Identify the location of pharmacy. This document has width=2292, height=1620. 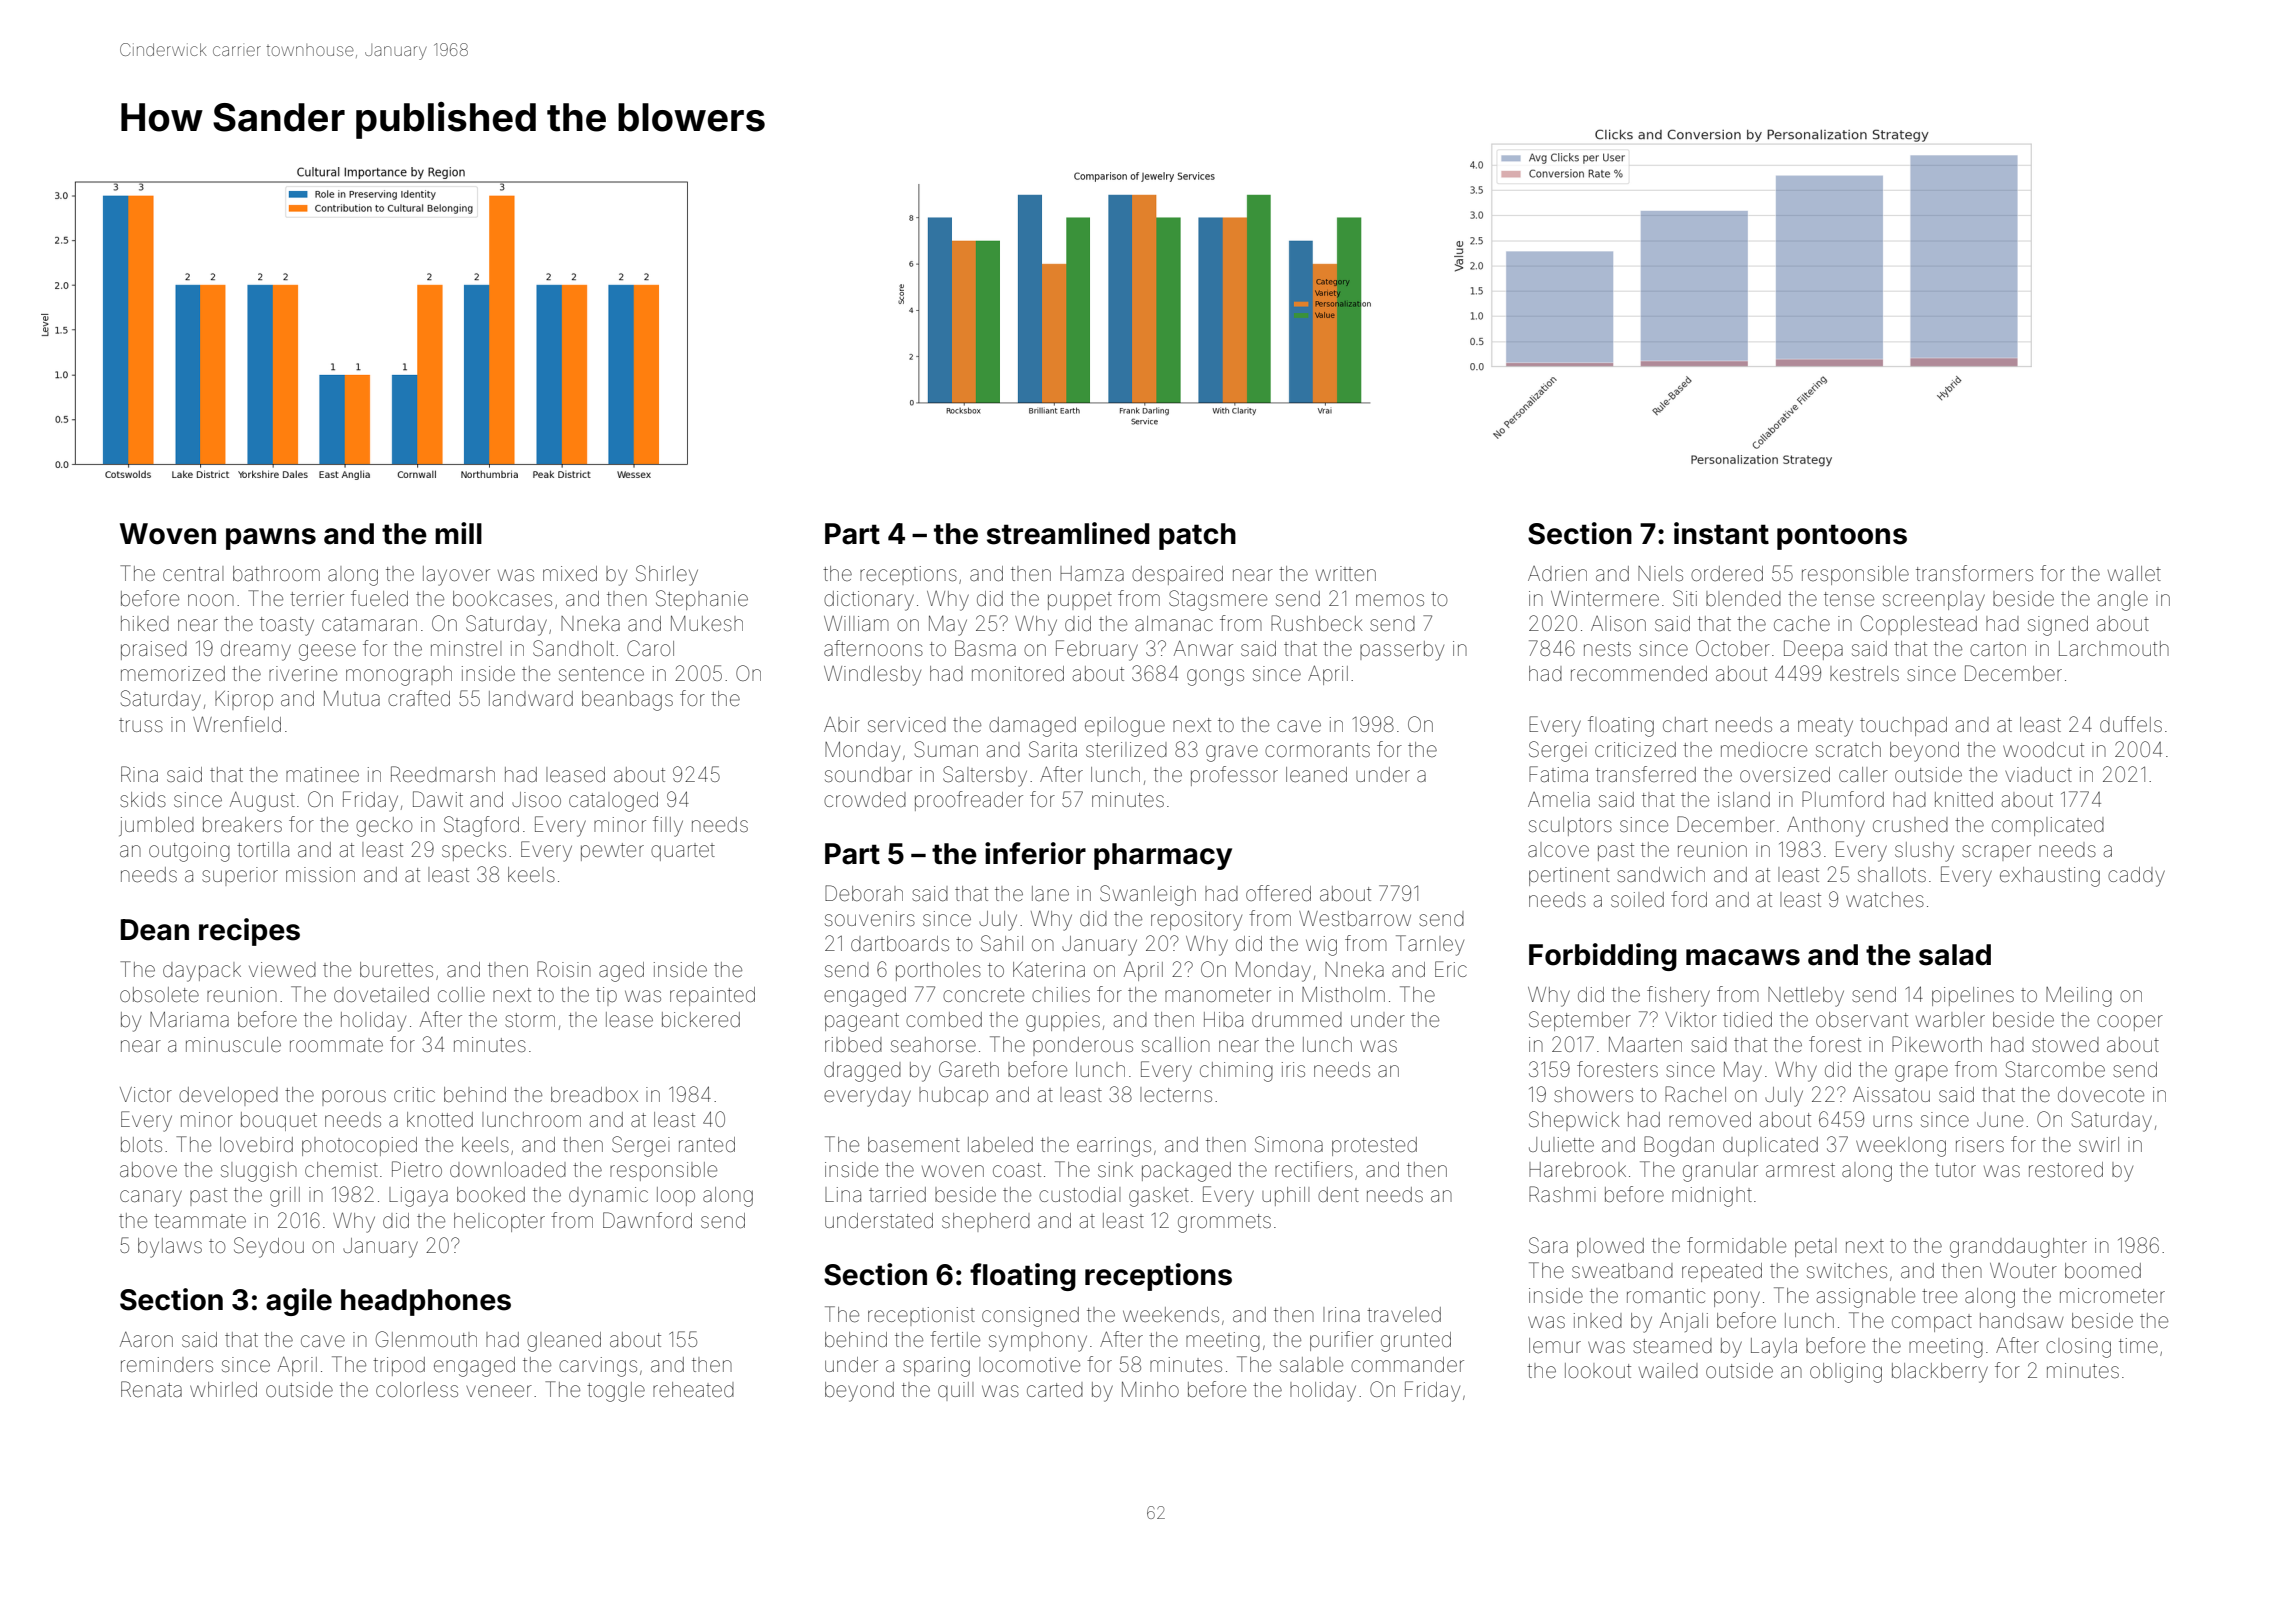
(1163, 856).
